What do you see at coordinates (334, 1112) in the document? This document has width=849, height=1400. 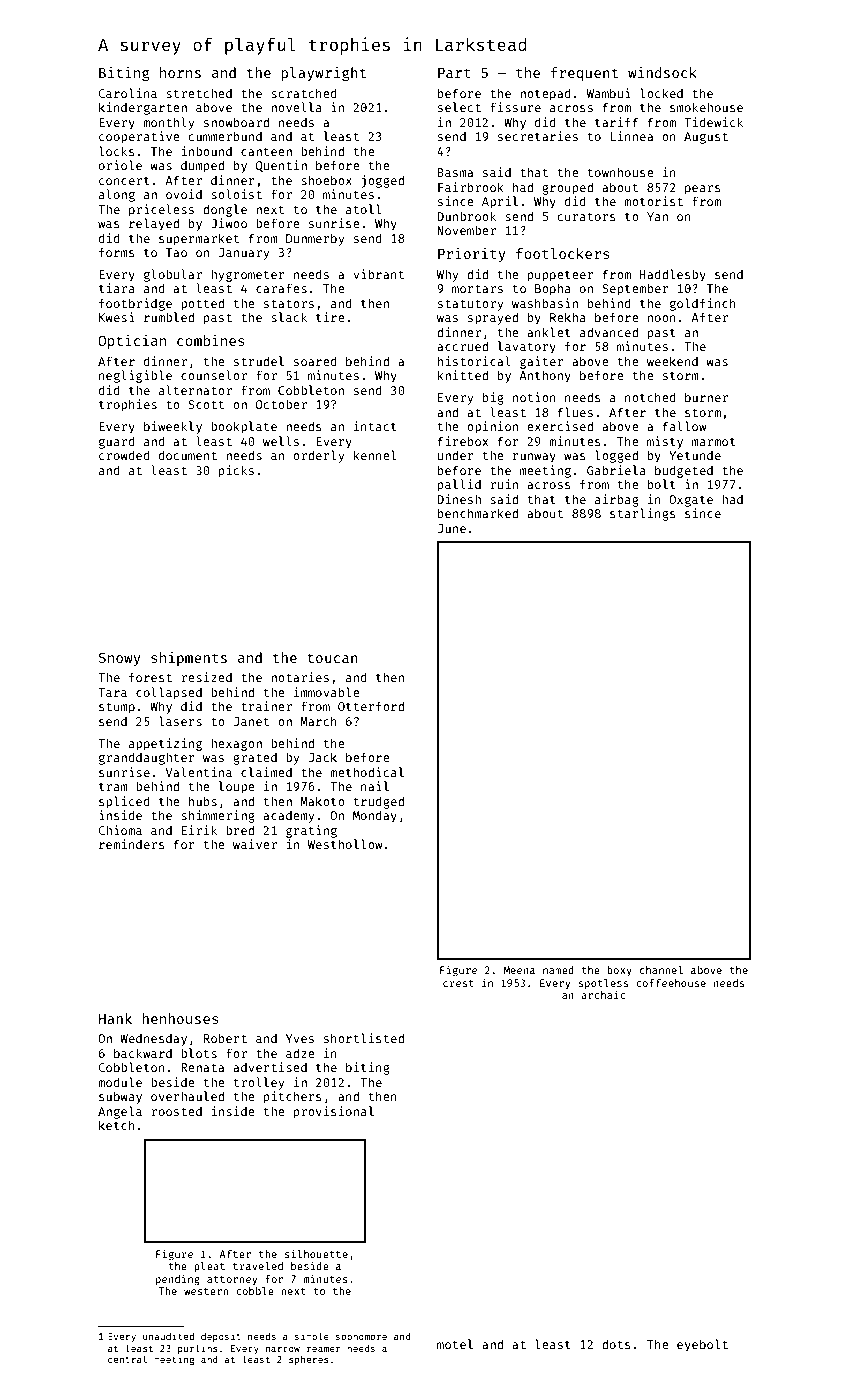 I see `provisional` at bounding box center [334, 1112].
